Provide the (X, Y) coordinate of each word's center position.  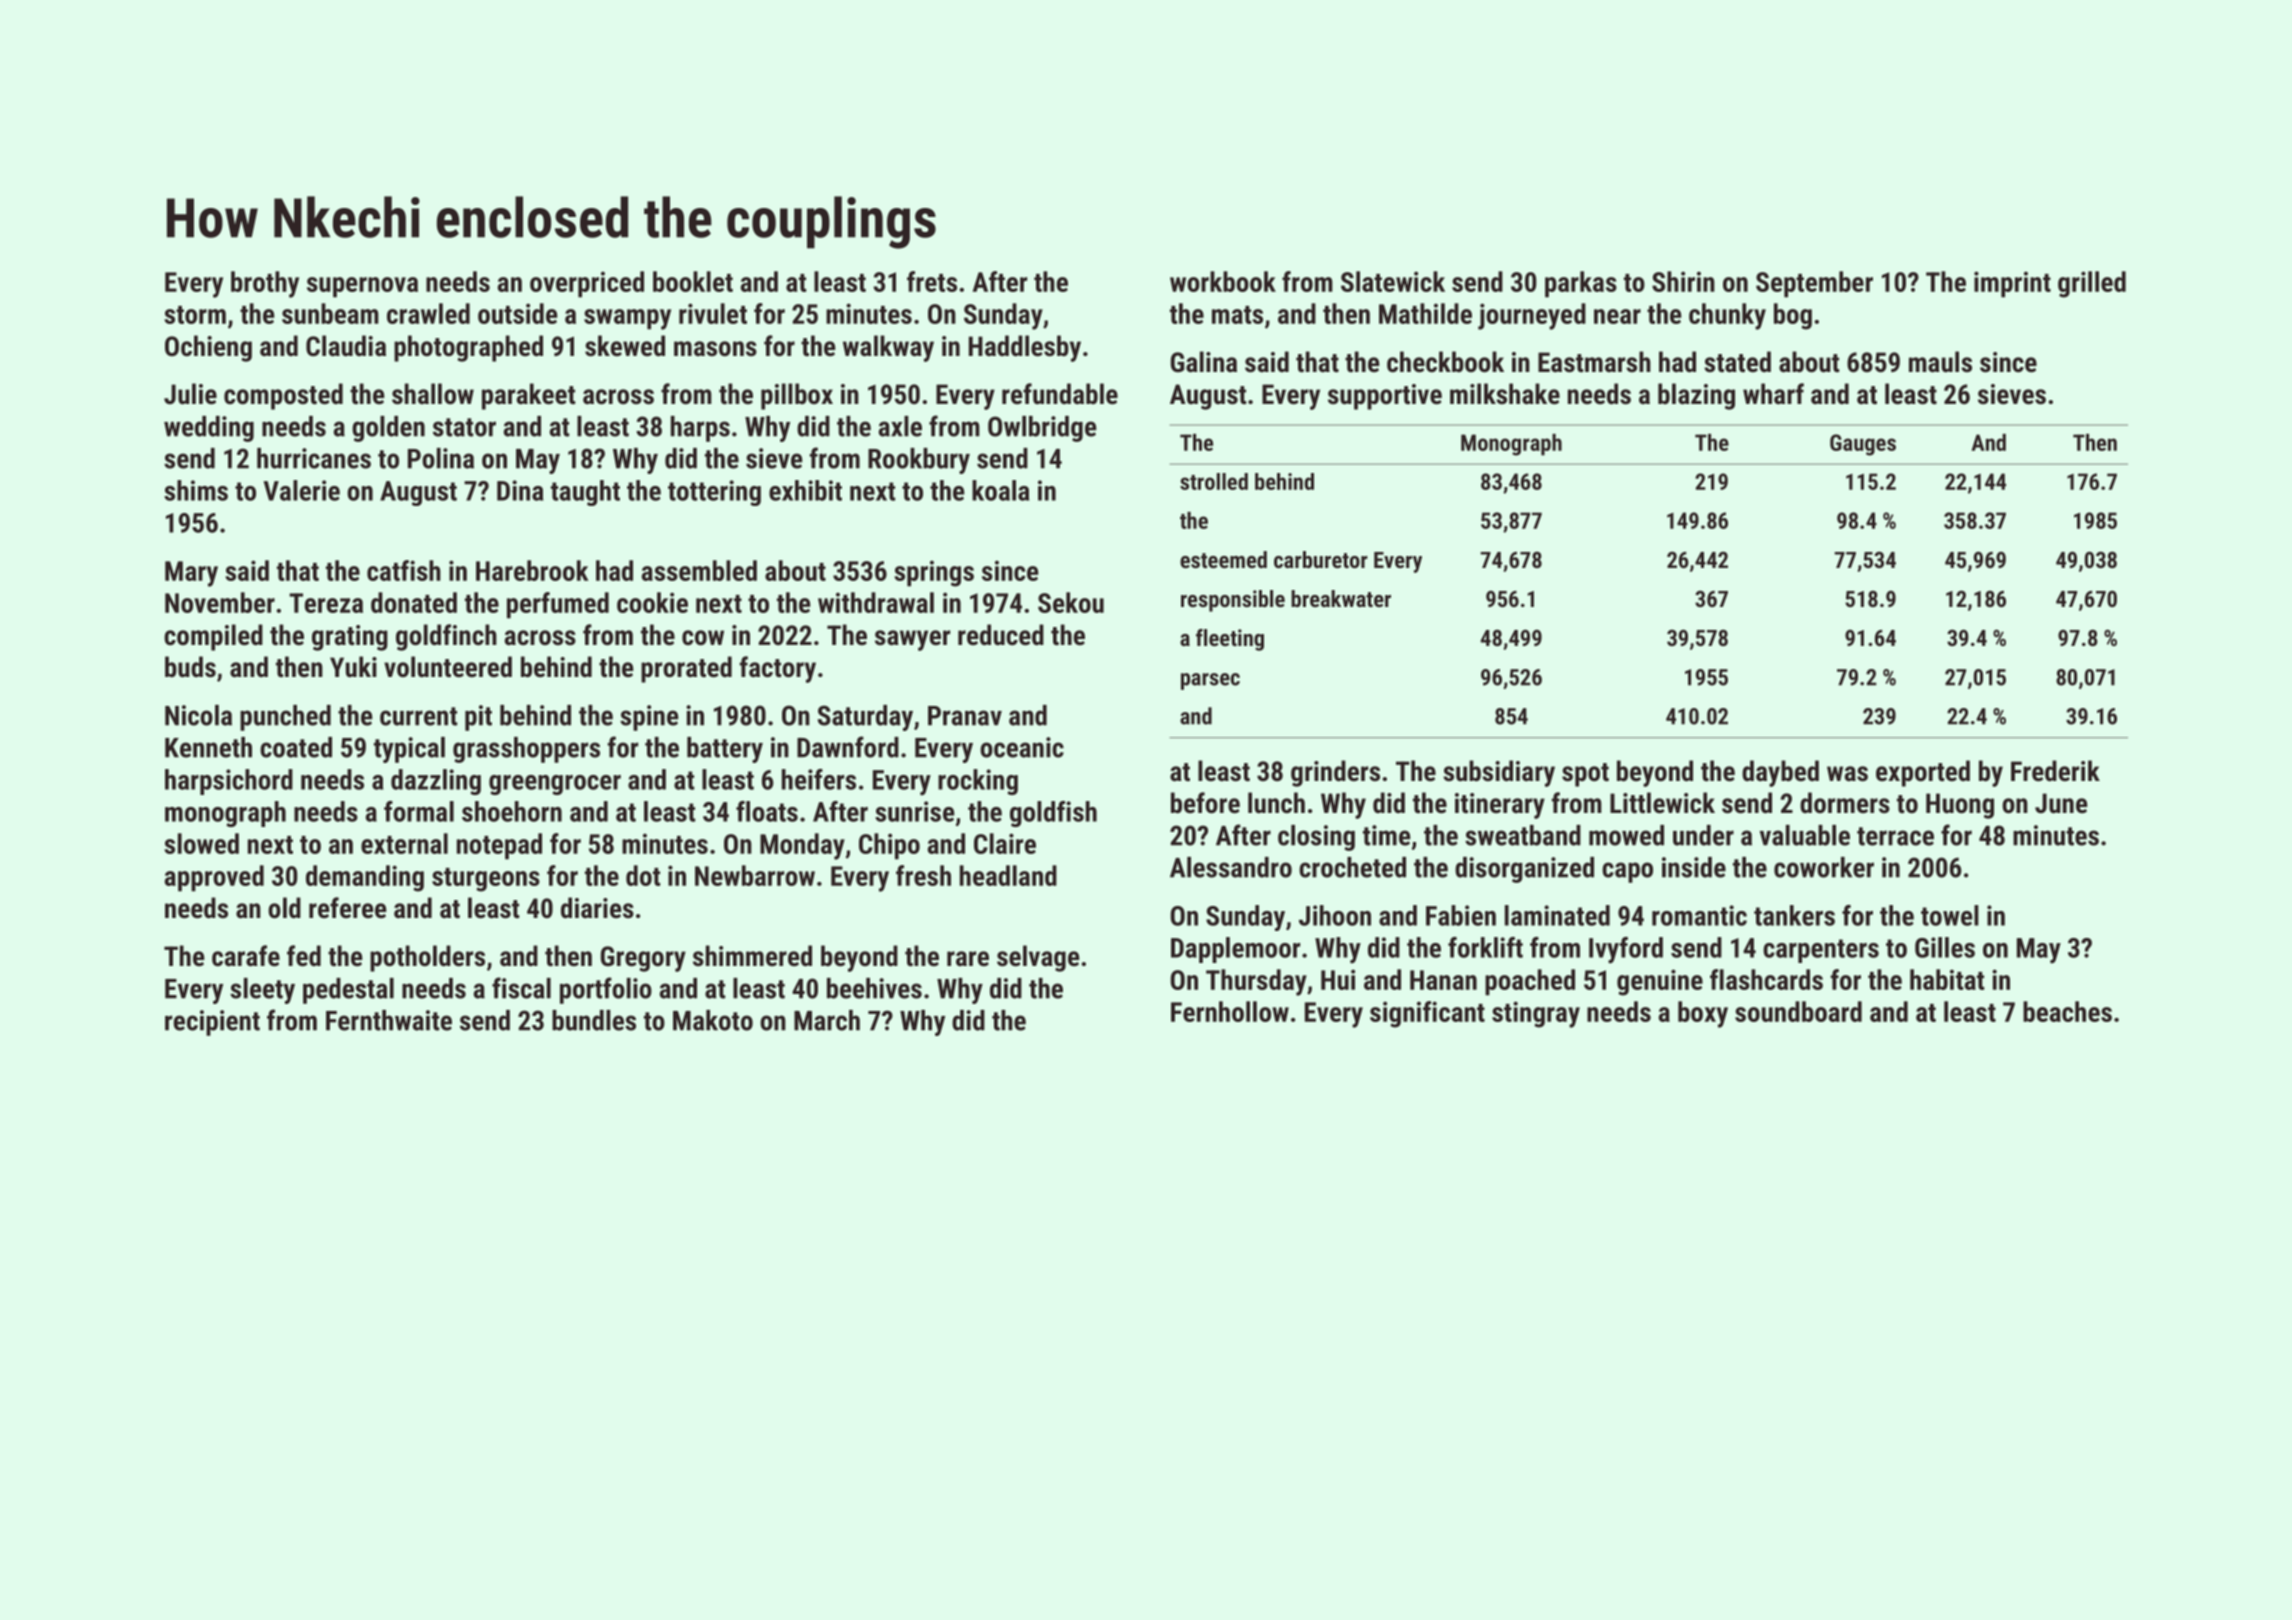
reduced (1001, 635)
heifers (819, 779)
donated (414, 602)
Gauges (1863, 445)
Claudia (346, 346)
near (1617, 316)
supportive (1385, 397)
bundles (594, 1020)
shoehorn (512, 811)
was (1847, 774)
